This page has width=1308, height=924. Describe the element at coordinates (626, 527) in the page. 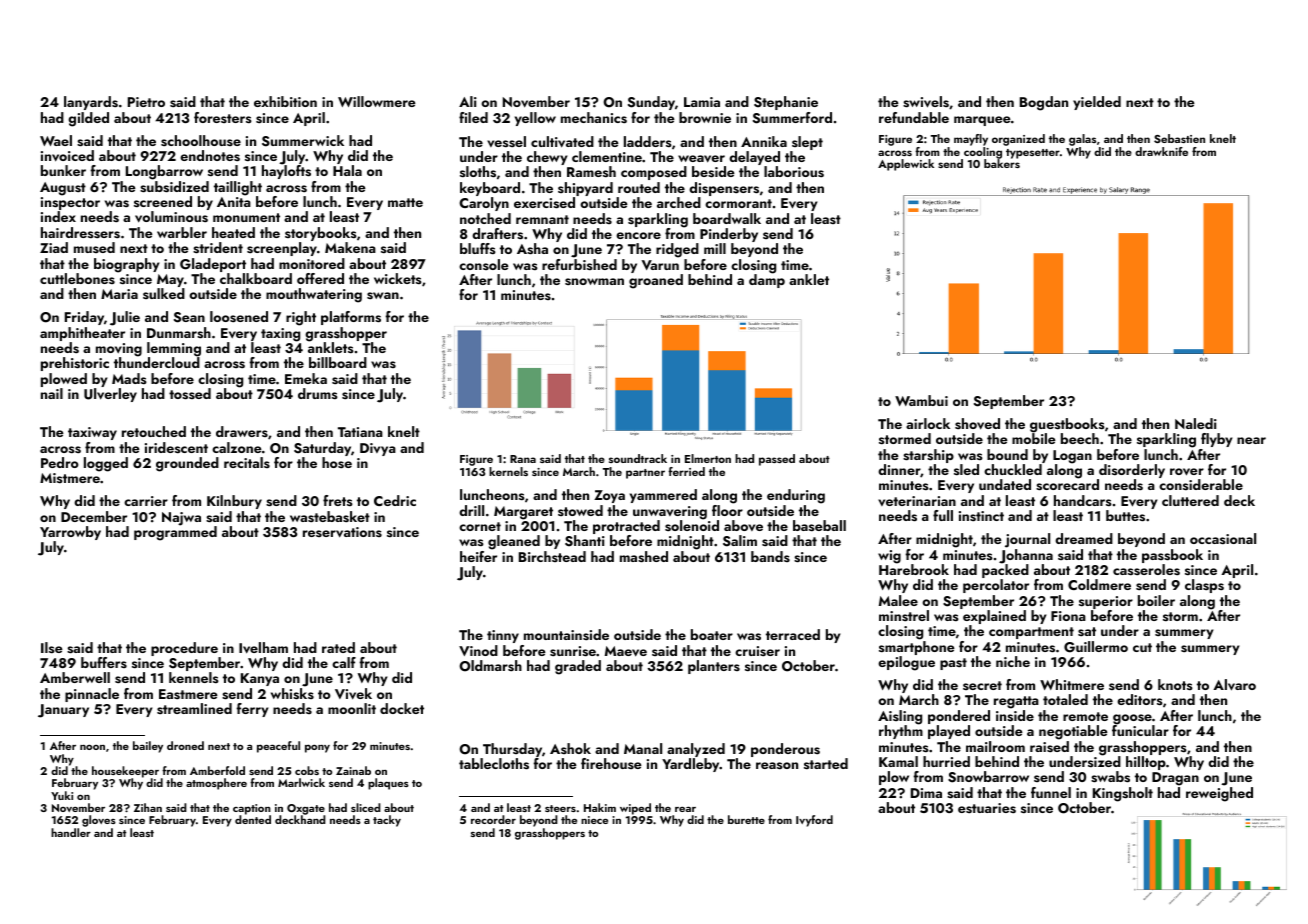

I see `protracted` at that location.
